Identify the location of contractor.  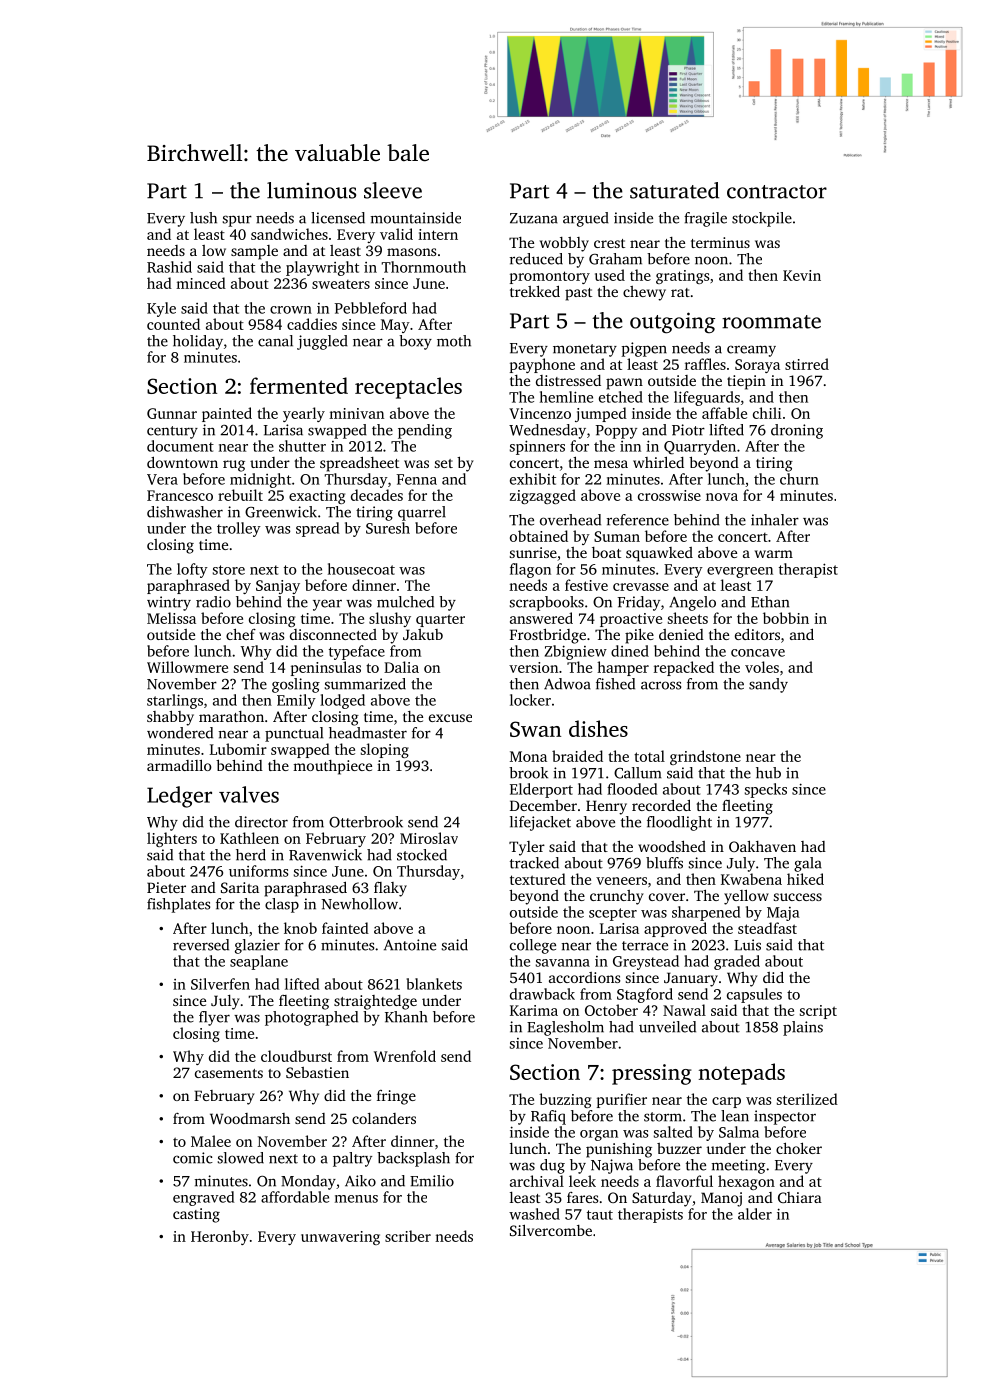
(777, 192).
